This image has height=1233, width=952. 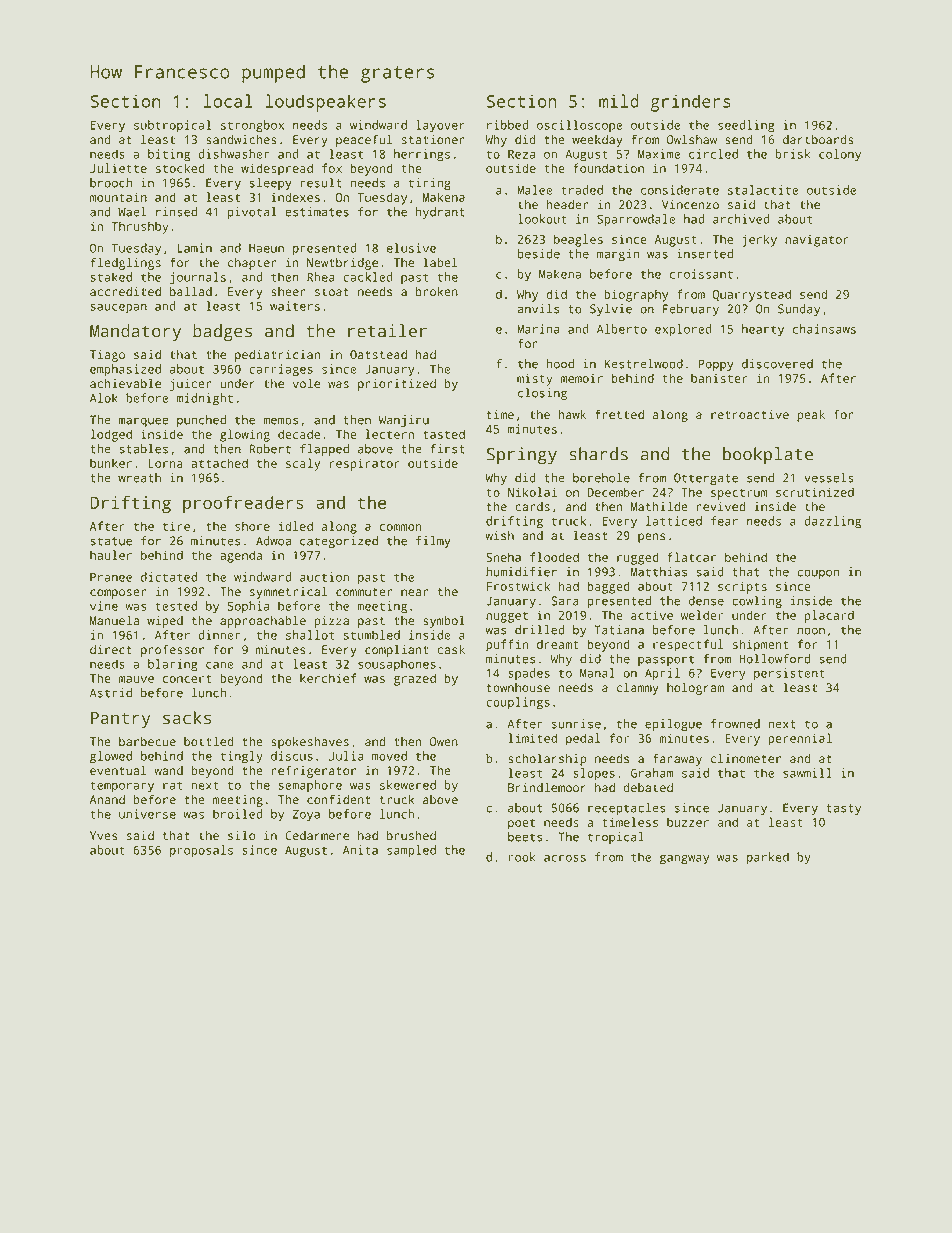 What do you see at coordinates (252, 126) in the image?
I see `strongbox` at bounding box center [252, 126].
